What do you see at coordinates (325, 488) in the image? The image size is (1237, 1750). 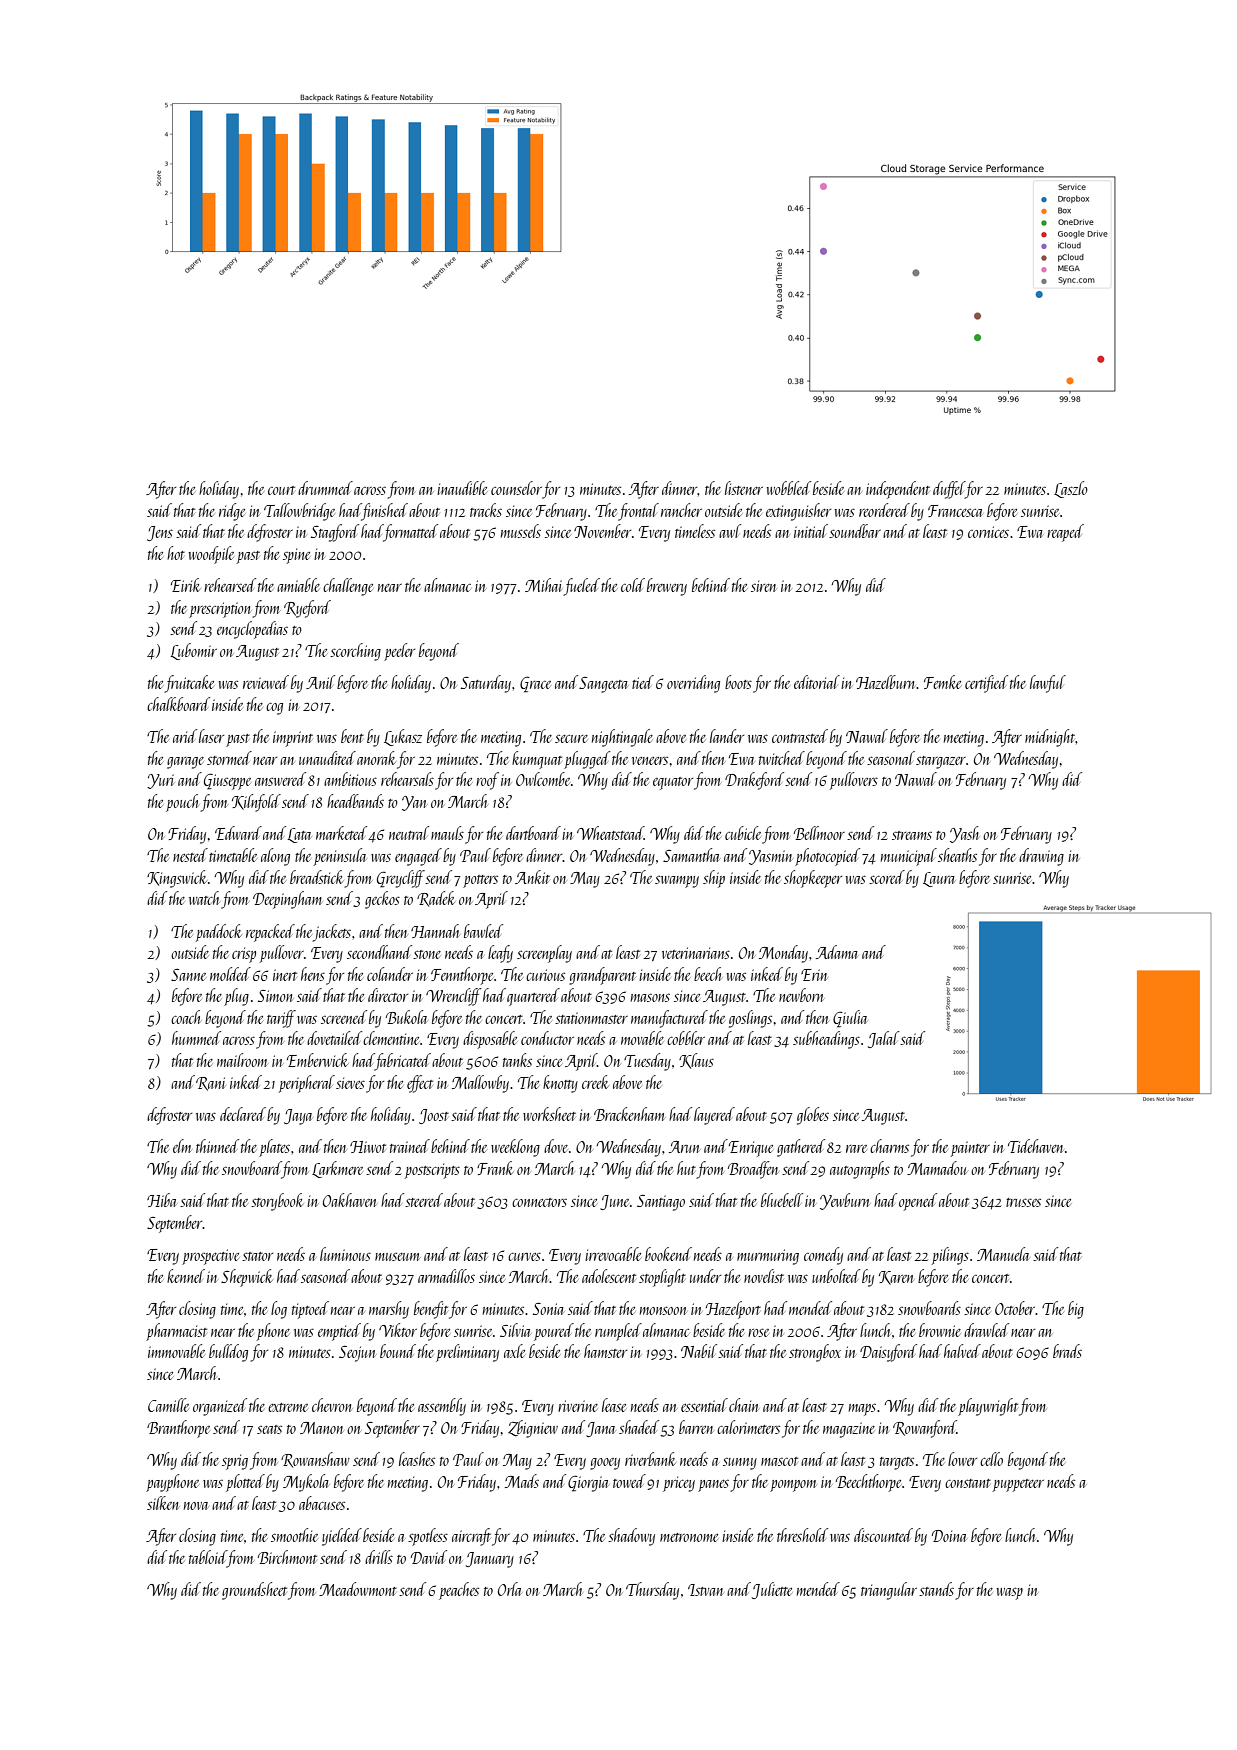 I see `drummed` at bounding box center [325, 488].
